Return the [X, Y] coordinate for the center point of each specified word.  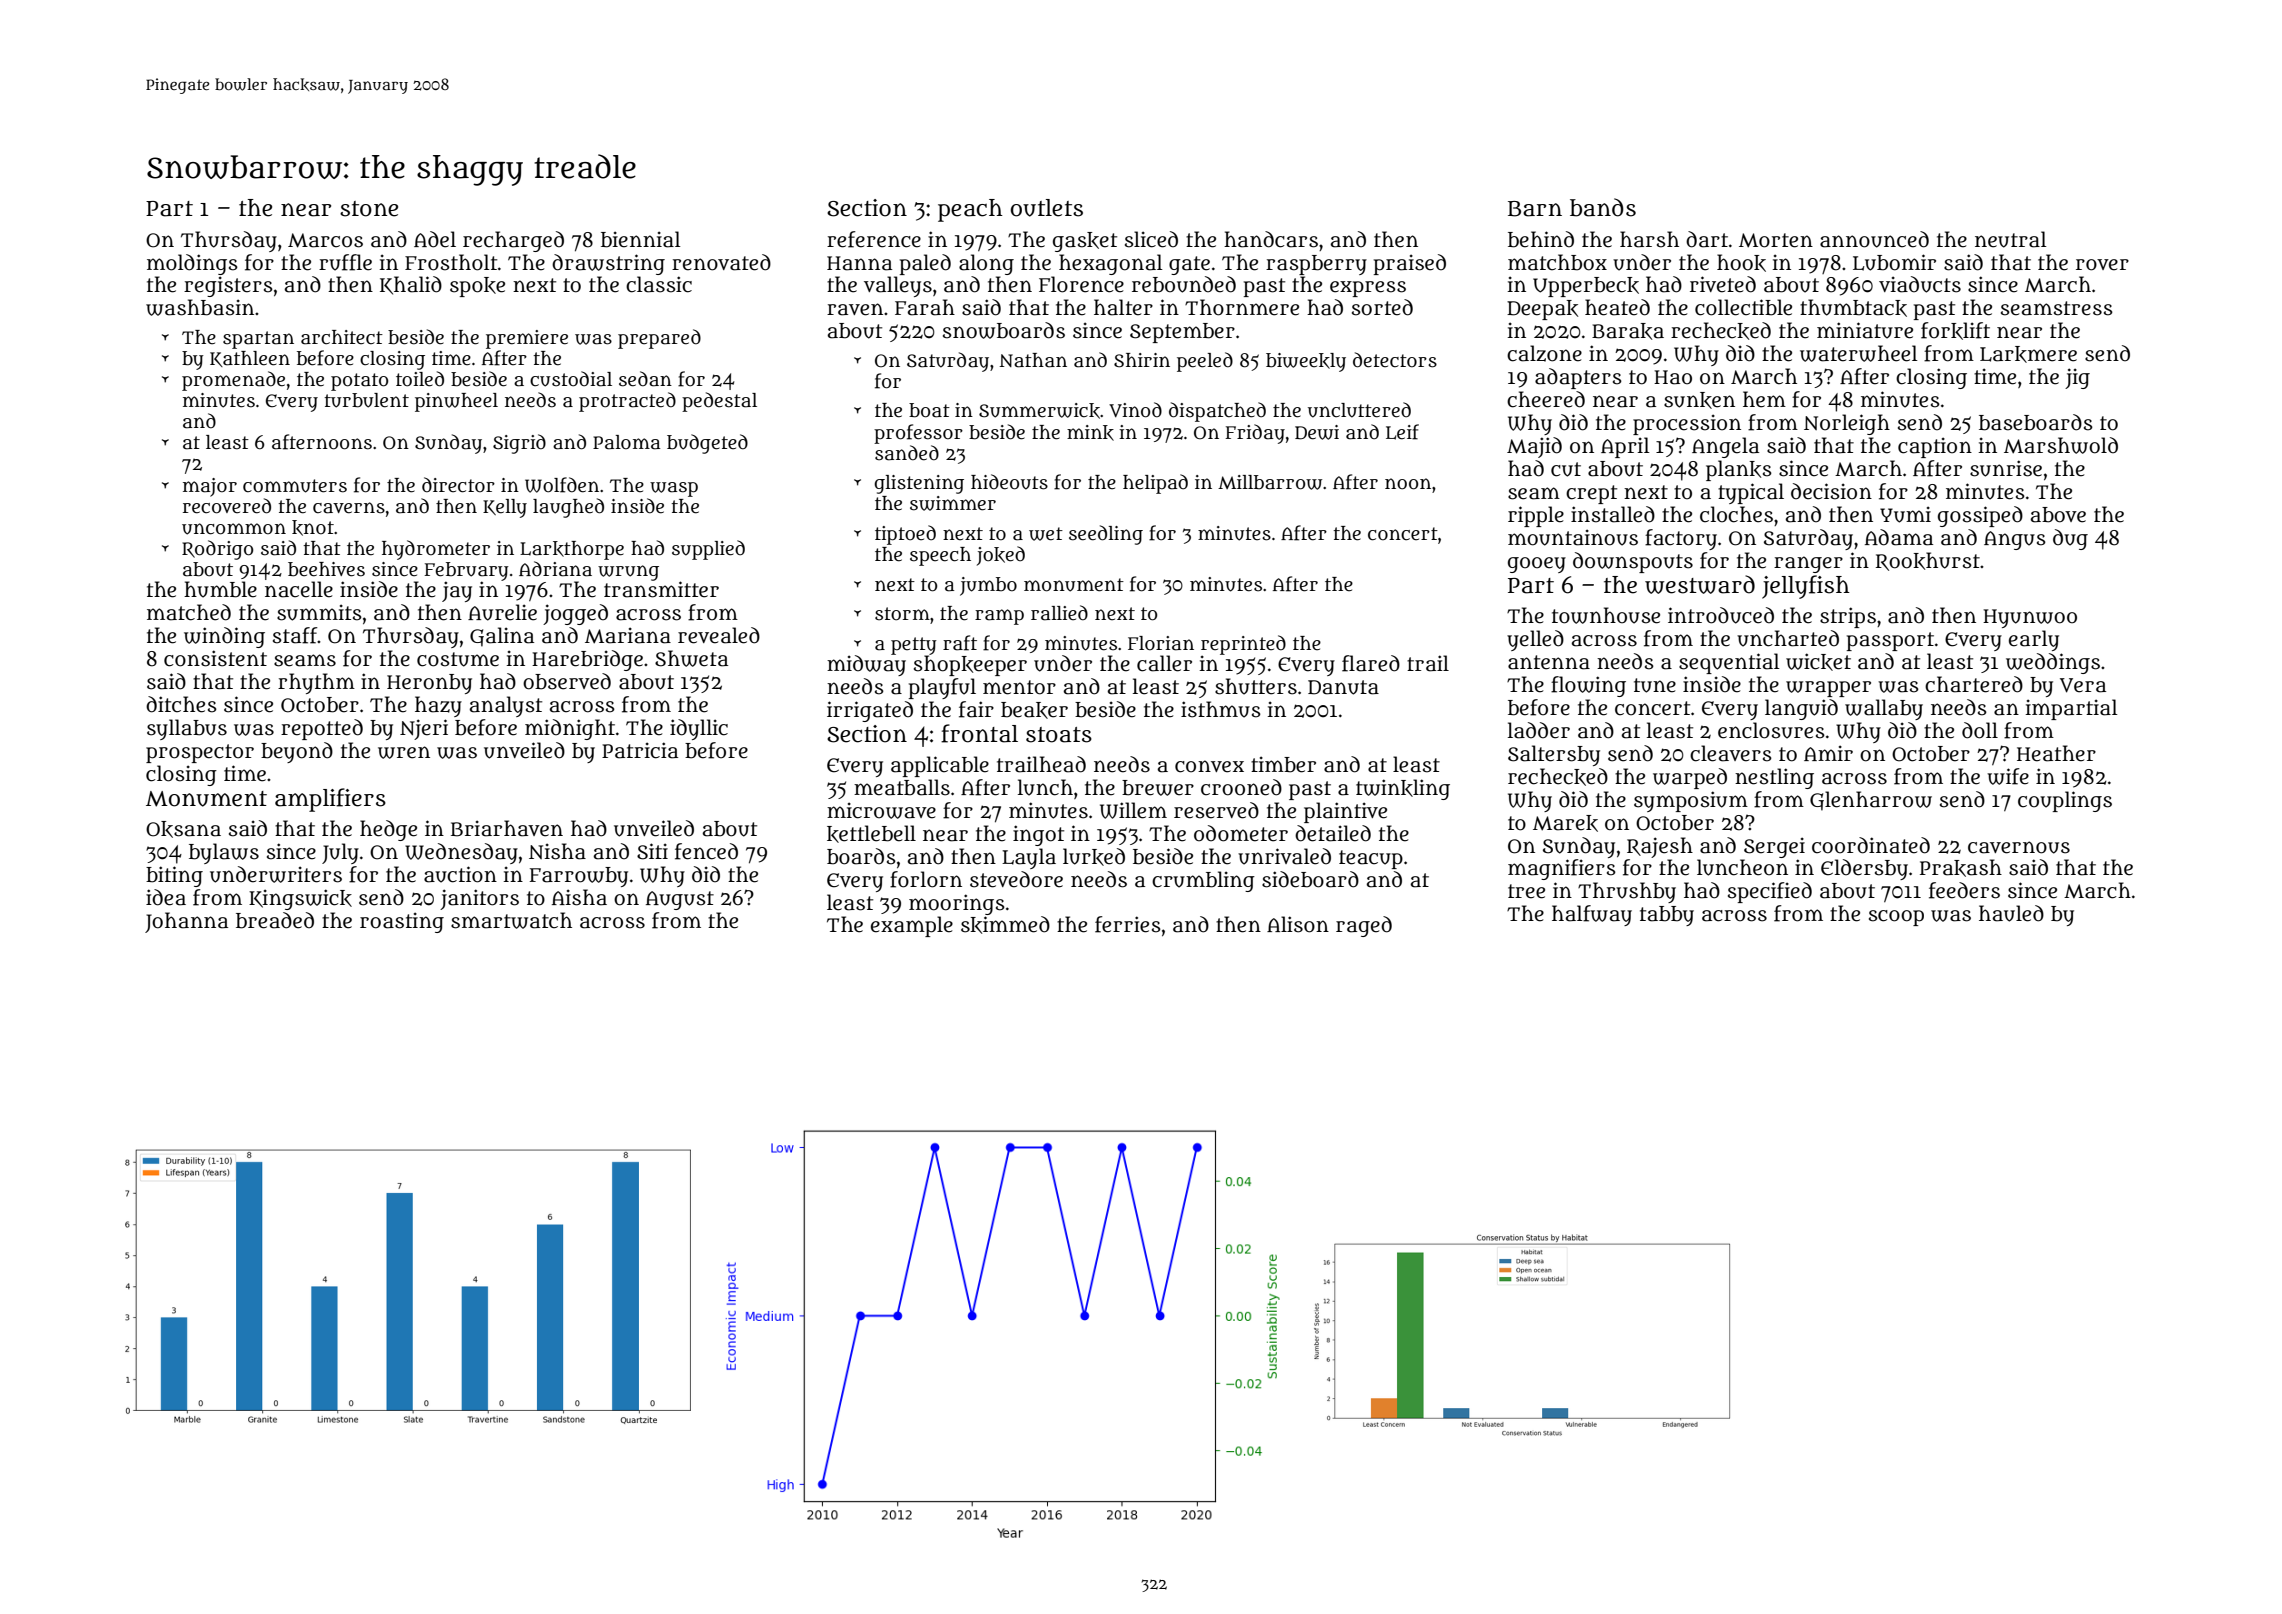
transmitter [661, 589]
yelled [1535, 640]
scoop [1896, 918]
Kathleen [250, 359]
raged [1364, 926]
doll [1980, 730]
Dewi [1317, 432]
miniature [1865, 330]
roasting [402, 922]
